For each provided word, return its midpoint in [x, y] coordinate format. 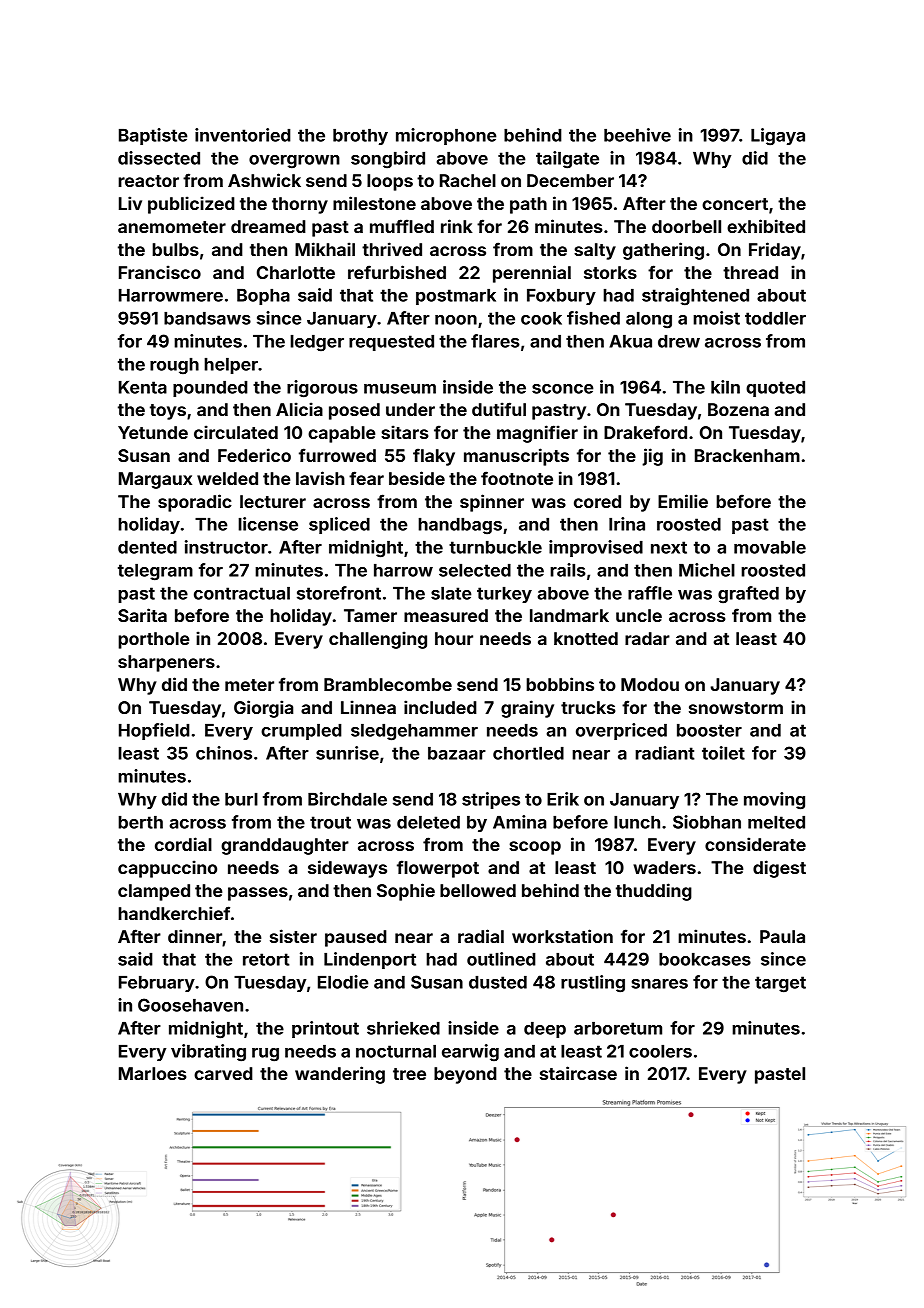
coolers [660, 1051]
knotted [586, 638]
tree [409, 1074]
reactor [148, 181]
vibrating [208, 1053]
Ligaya [778, 137]
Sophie [406, 892]
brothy [360, 137]
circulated [236, 432]
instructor [226, 547]
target [780, 984]
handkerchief [174, 913]
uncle [639, 615]
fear [366, 478]
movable [770, 547]
